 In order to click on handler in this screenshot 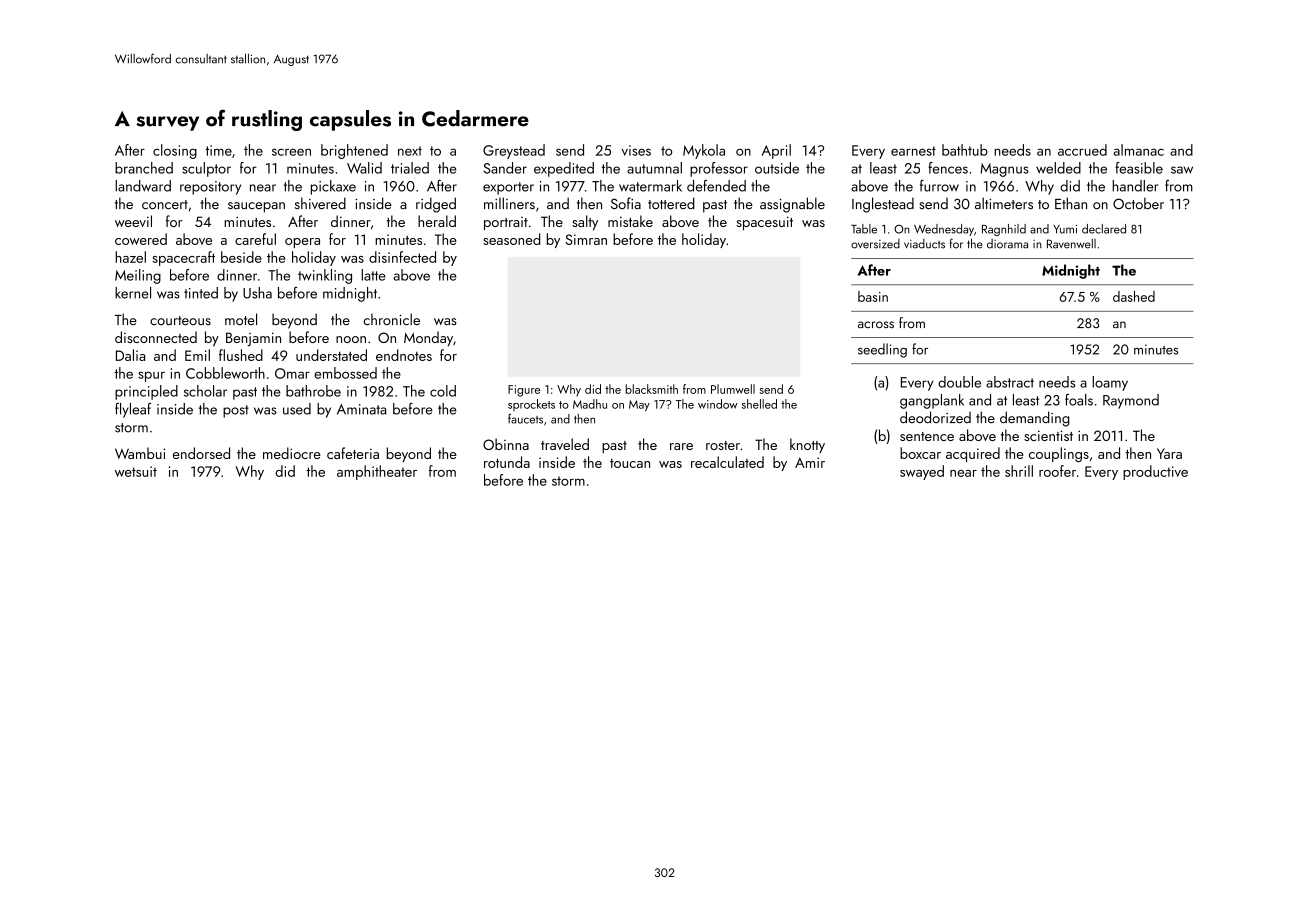, I will do `click(1135, 186)`.
